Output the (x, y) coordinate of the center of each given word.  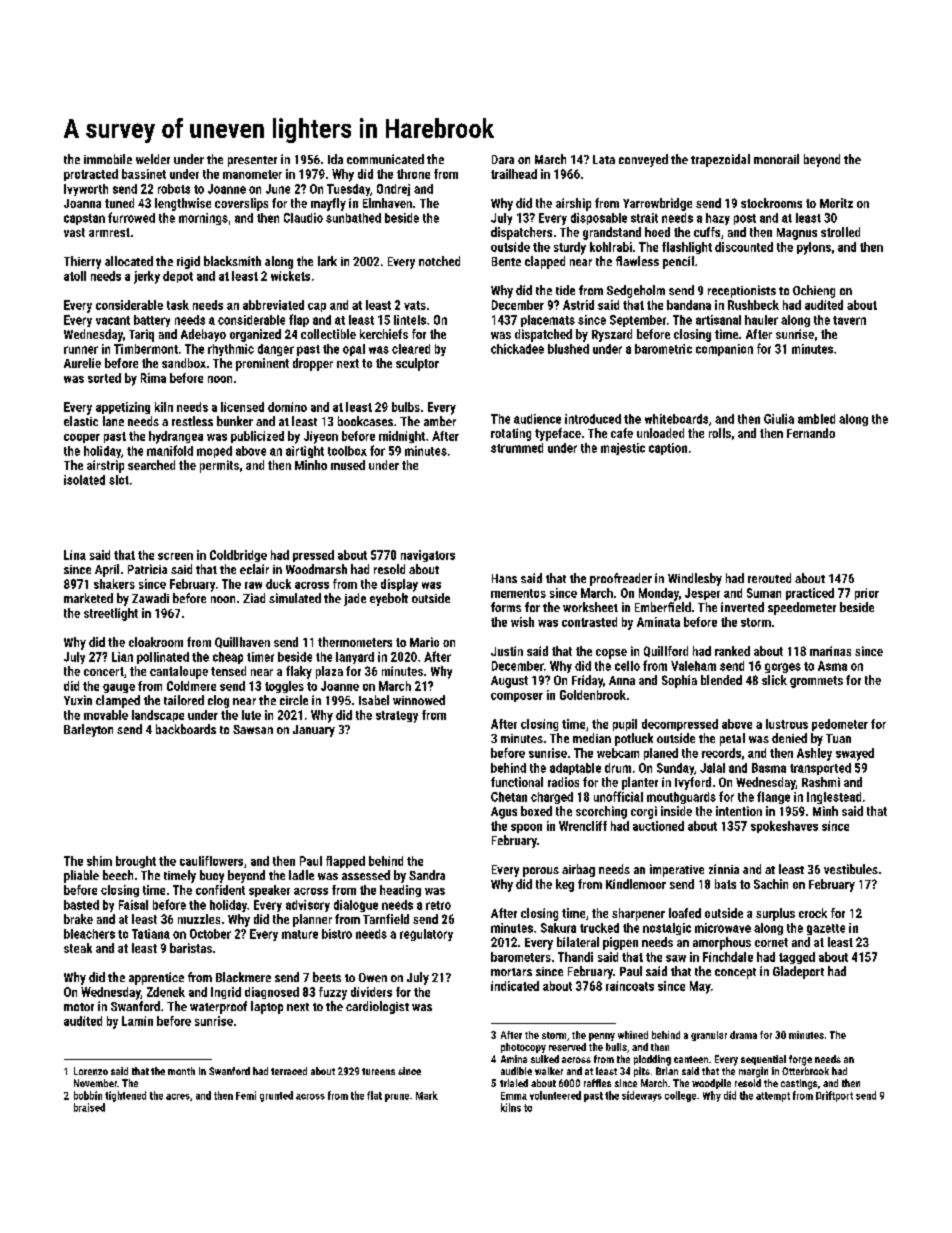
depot (178, 277)
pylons (814, 248)
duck (278, 584)
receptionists (742, 291)
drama (743, 1035)
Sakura (558, 928)
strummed (517, 448)
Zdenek (166, 992)
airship (573, 204)
